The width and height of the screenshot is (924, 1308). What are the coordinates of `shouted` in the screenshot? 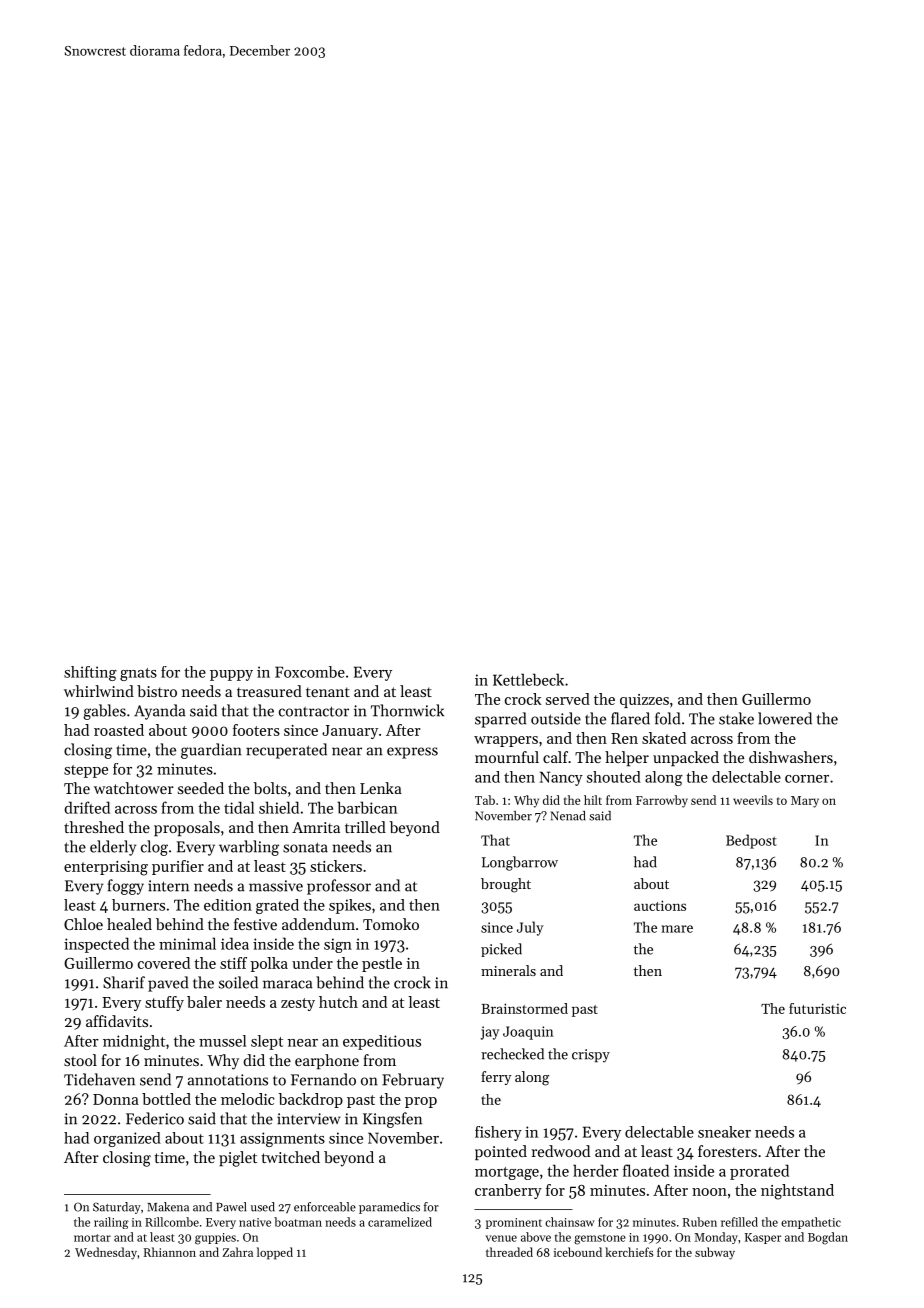 It's located at (614, 777).
